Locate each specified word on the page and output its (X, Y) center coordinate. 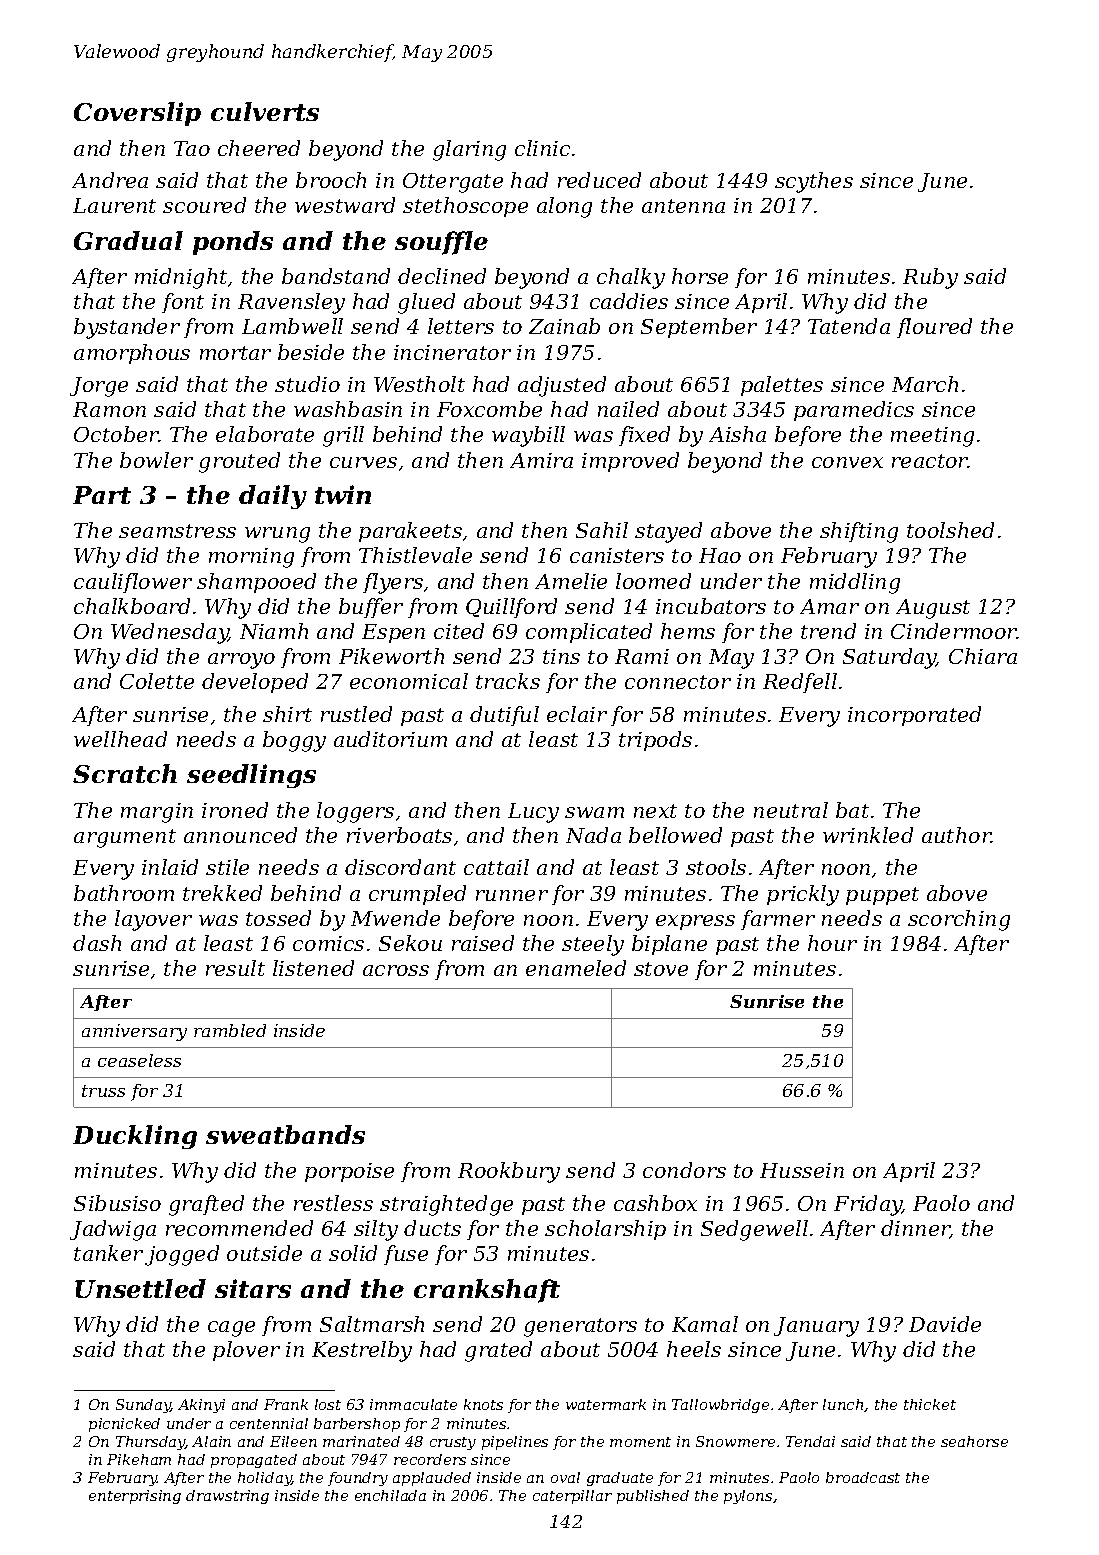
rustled (356, 714)
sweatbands (285, 1134)
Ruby (930, 278)
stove (661, 969)
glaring (469, 150)
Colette (157, 681)
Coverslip (137, 114)
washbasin (348, 409)
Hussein (802, 1170)
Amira (541, 460)
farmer (778, 920)
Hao (720, 555)
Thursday (150, 1443)
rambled (230, 1030)
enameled (576, 968)
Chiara (983, 656)
